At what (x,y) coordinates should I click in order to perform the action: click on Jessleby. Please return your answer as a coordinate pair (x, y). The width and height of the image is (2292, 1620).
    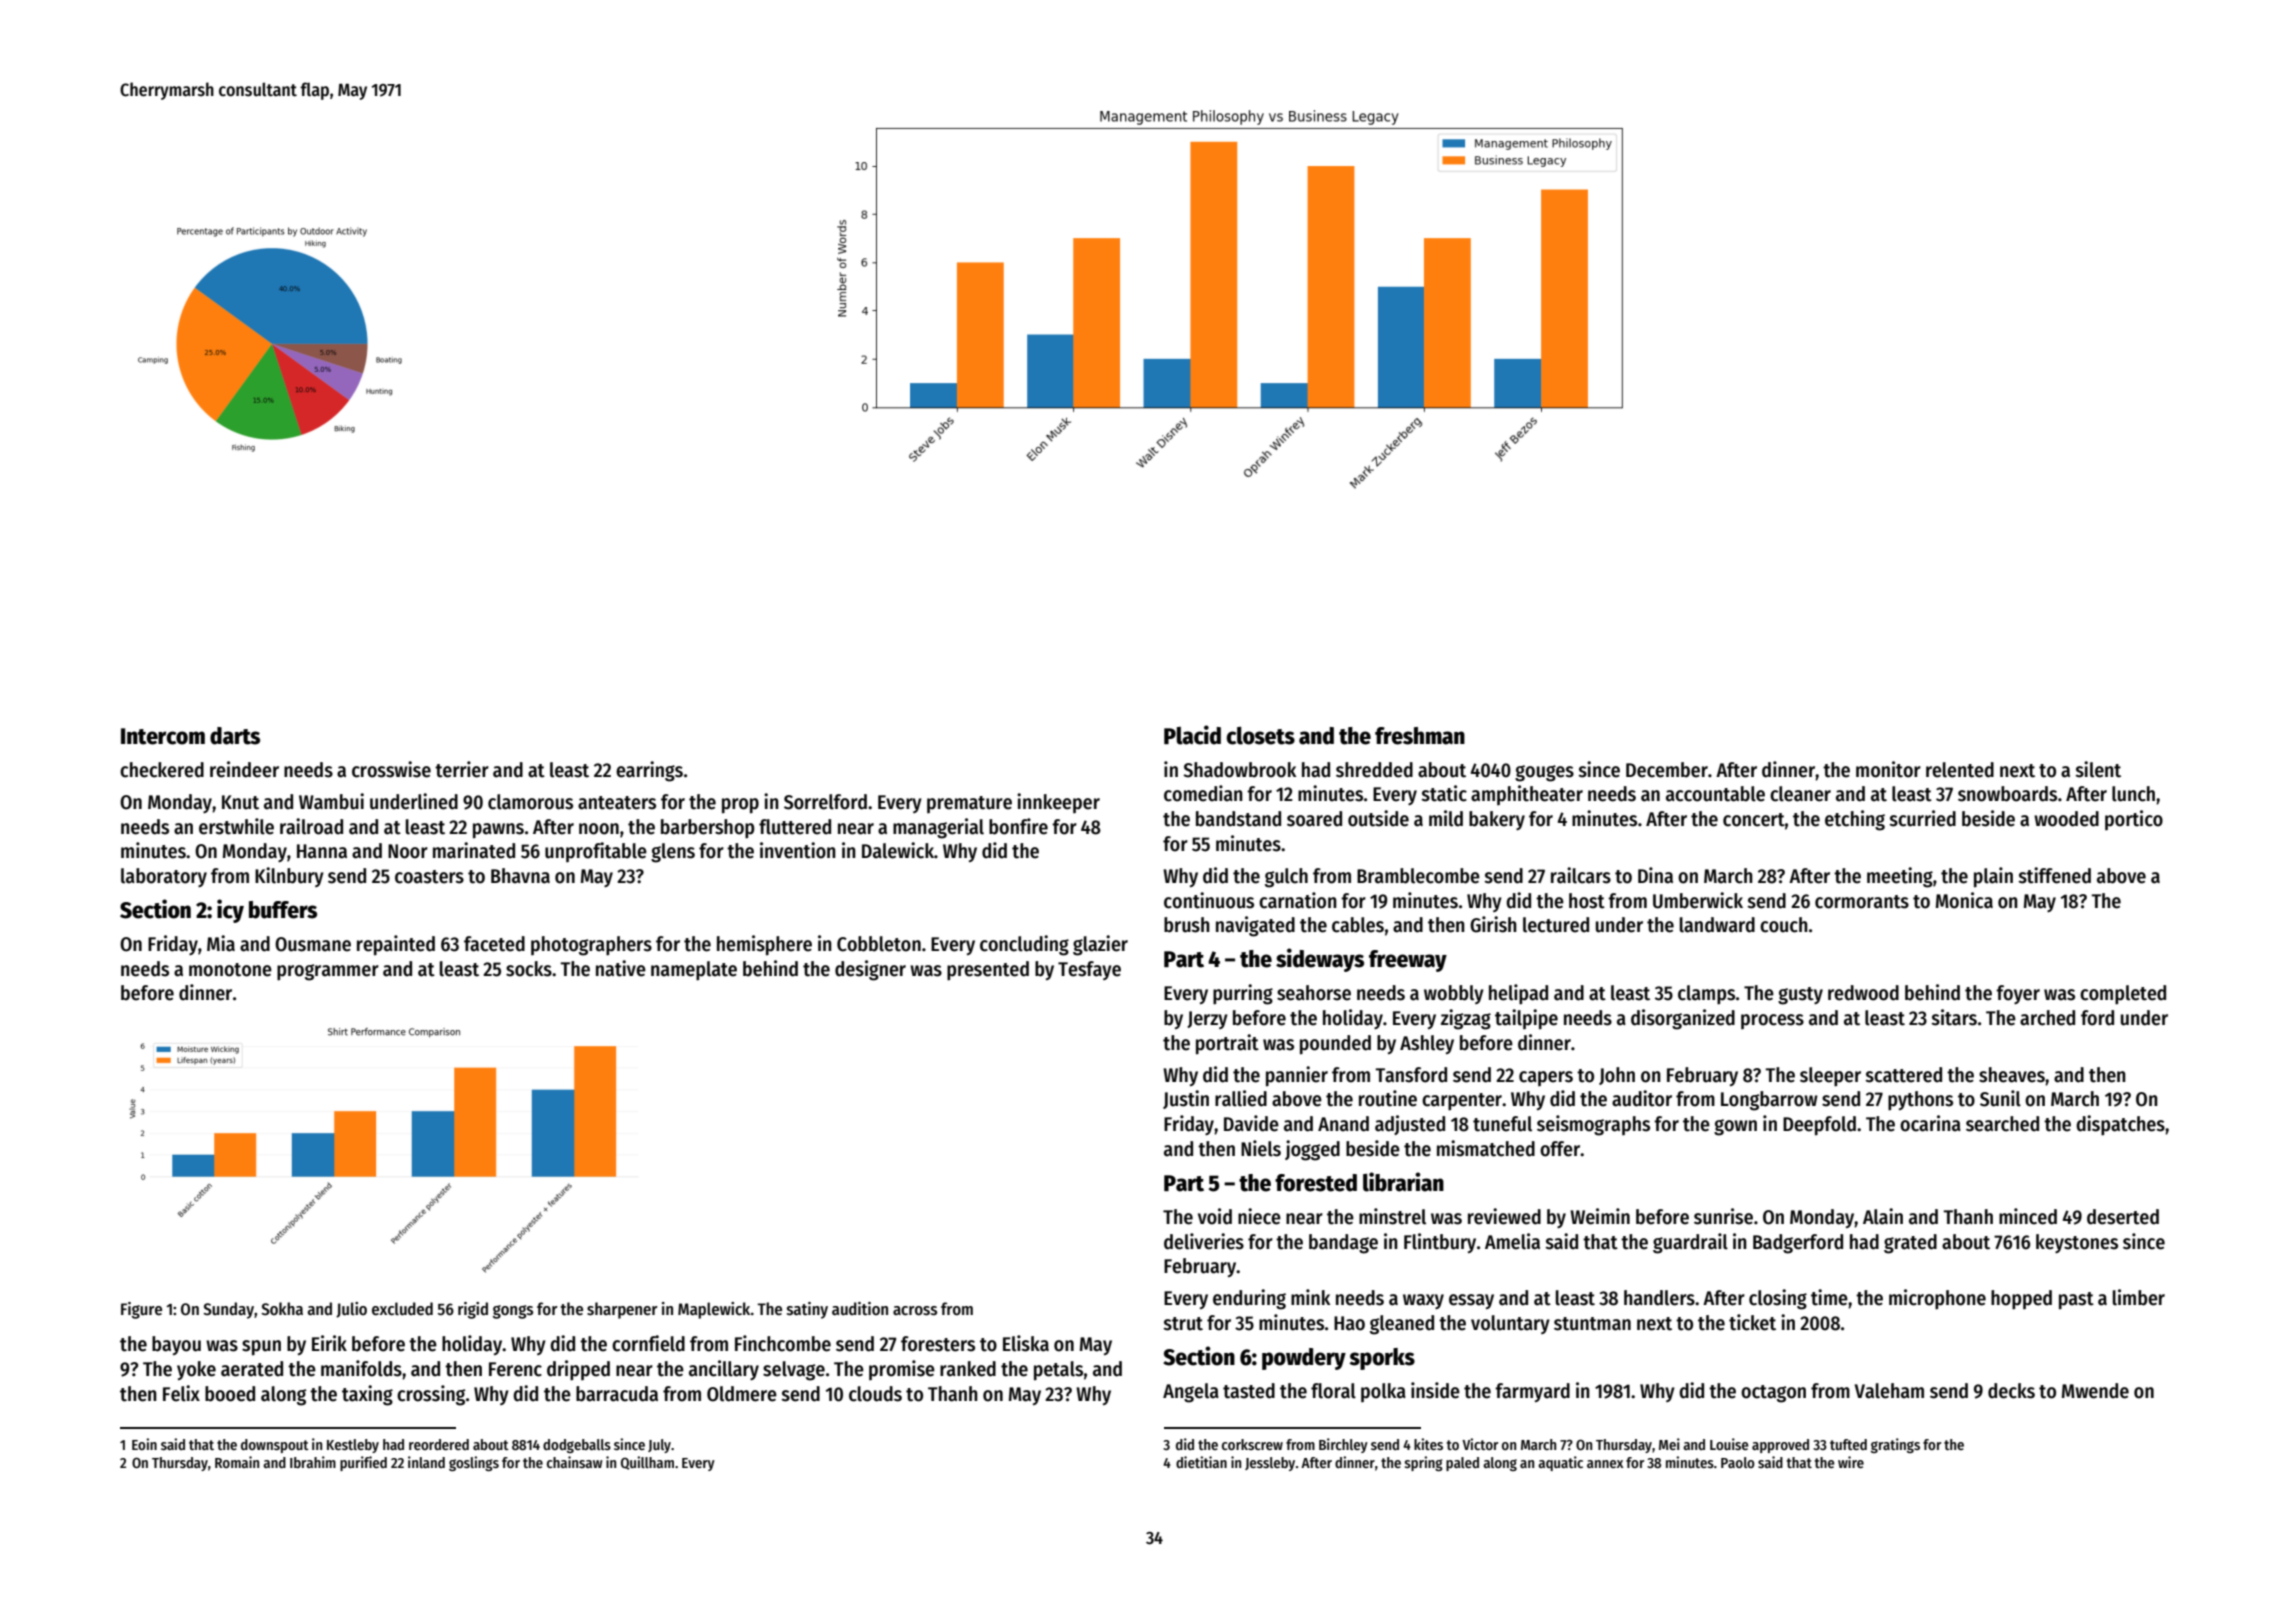
    Looking at the image, I should click on (1270, 1464).
